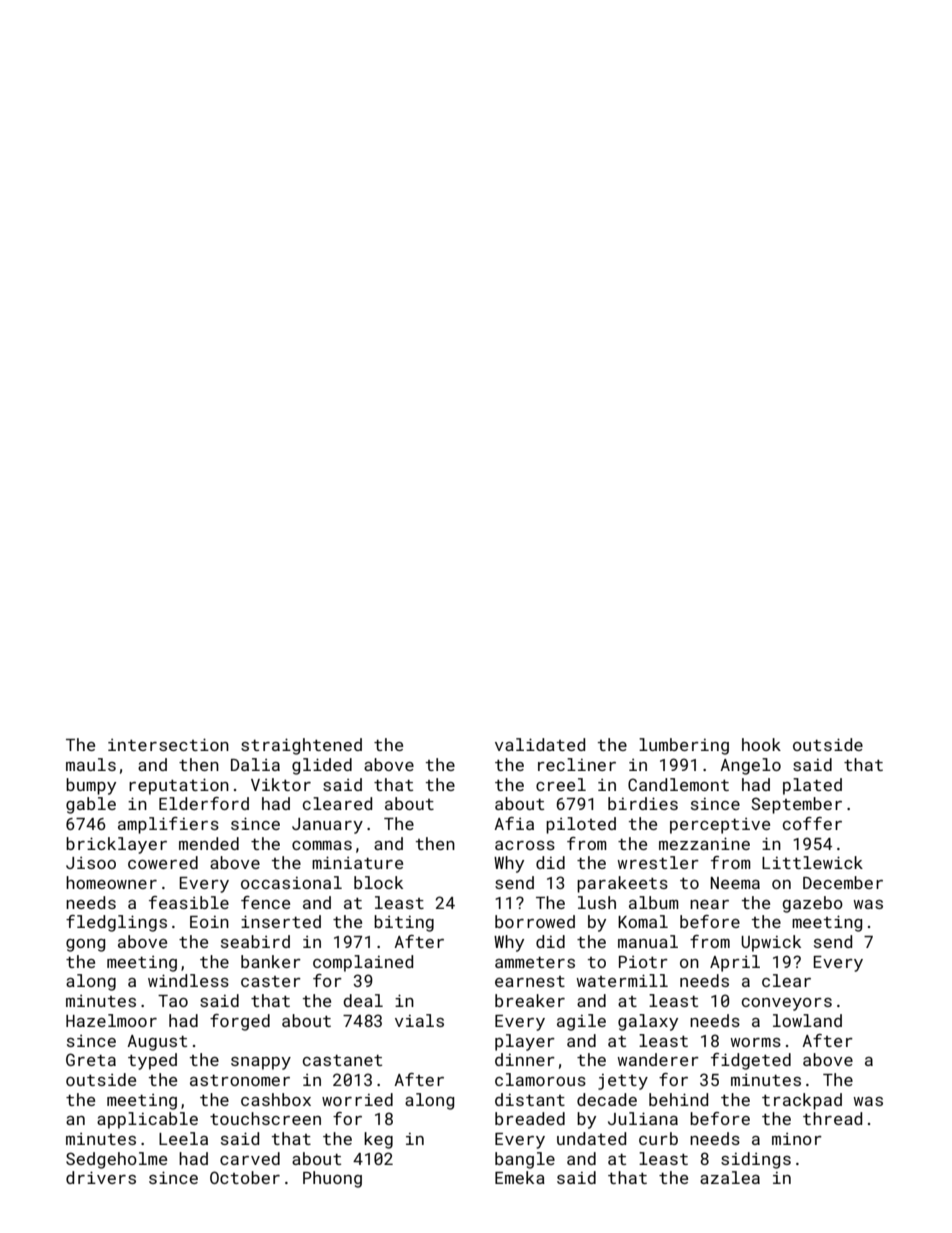  Describe the element at coordinates (116, 845) in the document. I see `bricklayer` at that location.
